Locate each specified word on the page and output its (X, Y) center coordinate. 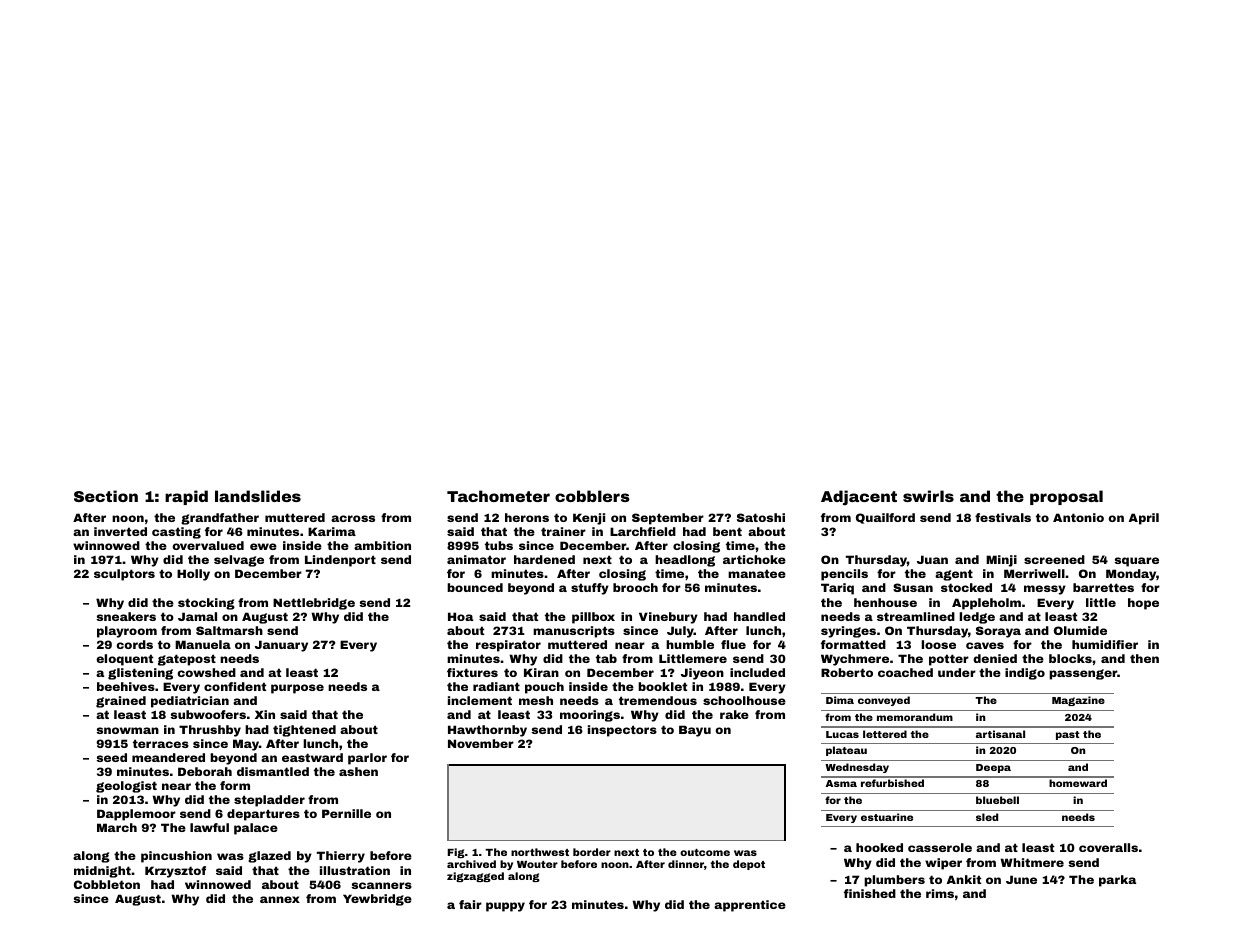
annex (280, 899)
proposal (1066, 497)
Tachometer (498, 496)
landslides (258, 496)
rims (940, 893)
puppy (505, 907)
